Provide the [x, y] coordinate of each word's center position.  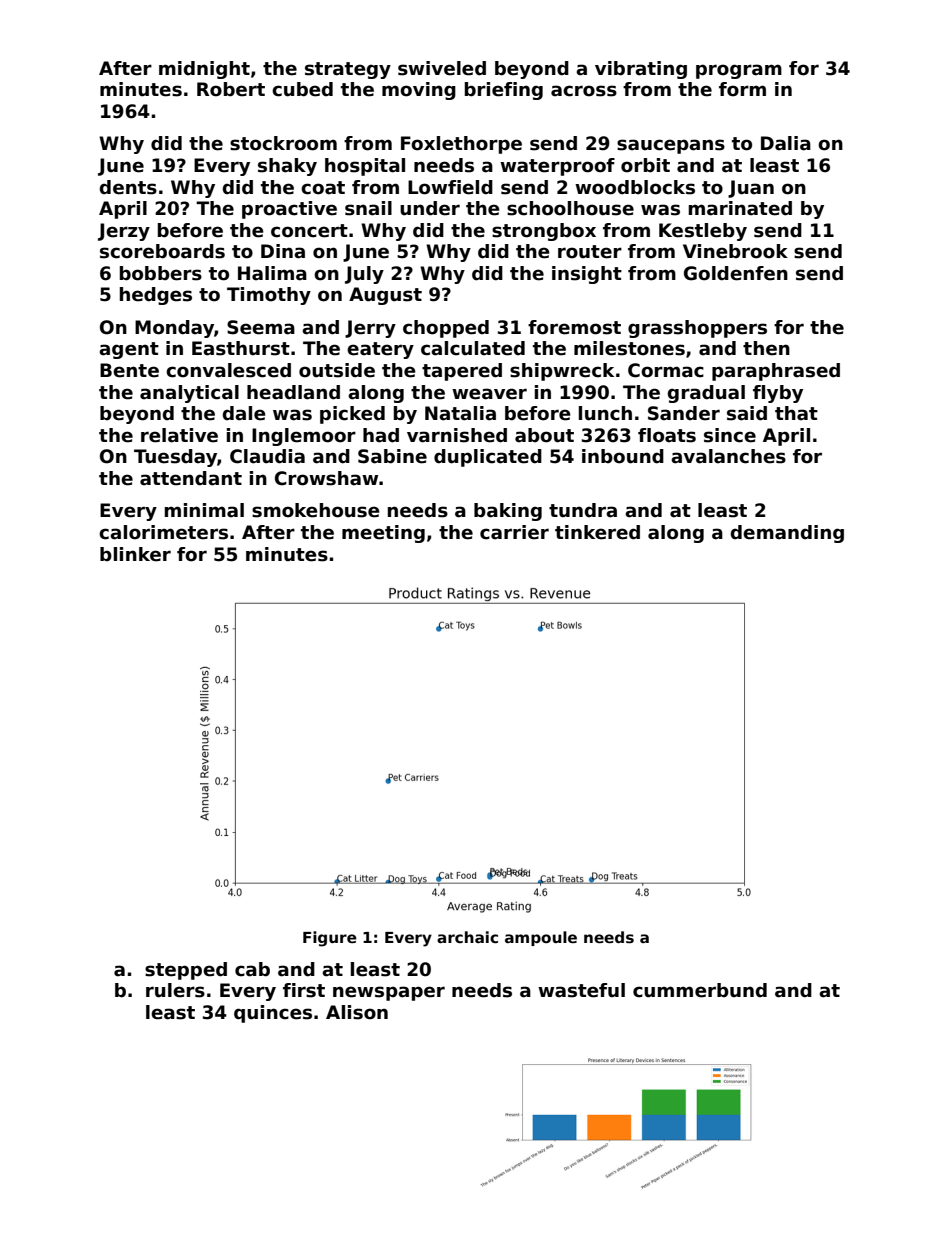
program [739, 71]
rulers [175, 990]
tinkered [597, 532]
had [381, 435]
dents [128, 187]
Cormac [666, 370]
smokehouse [316, 510]
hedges [156, 296]
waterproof [557, 167]
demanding [787, 534]
